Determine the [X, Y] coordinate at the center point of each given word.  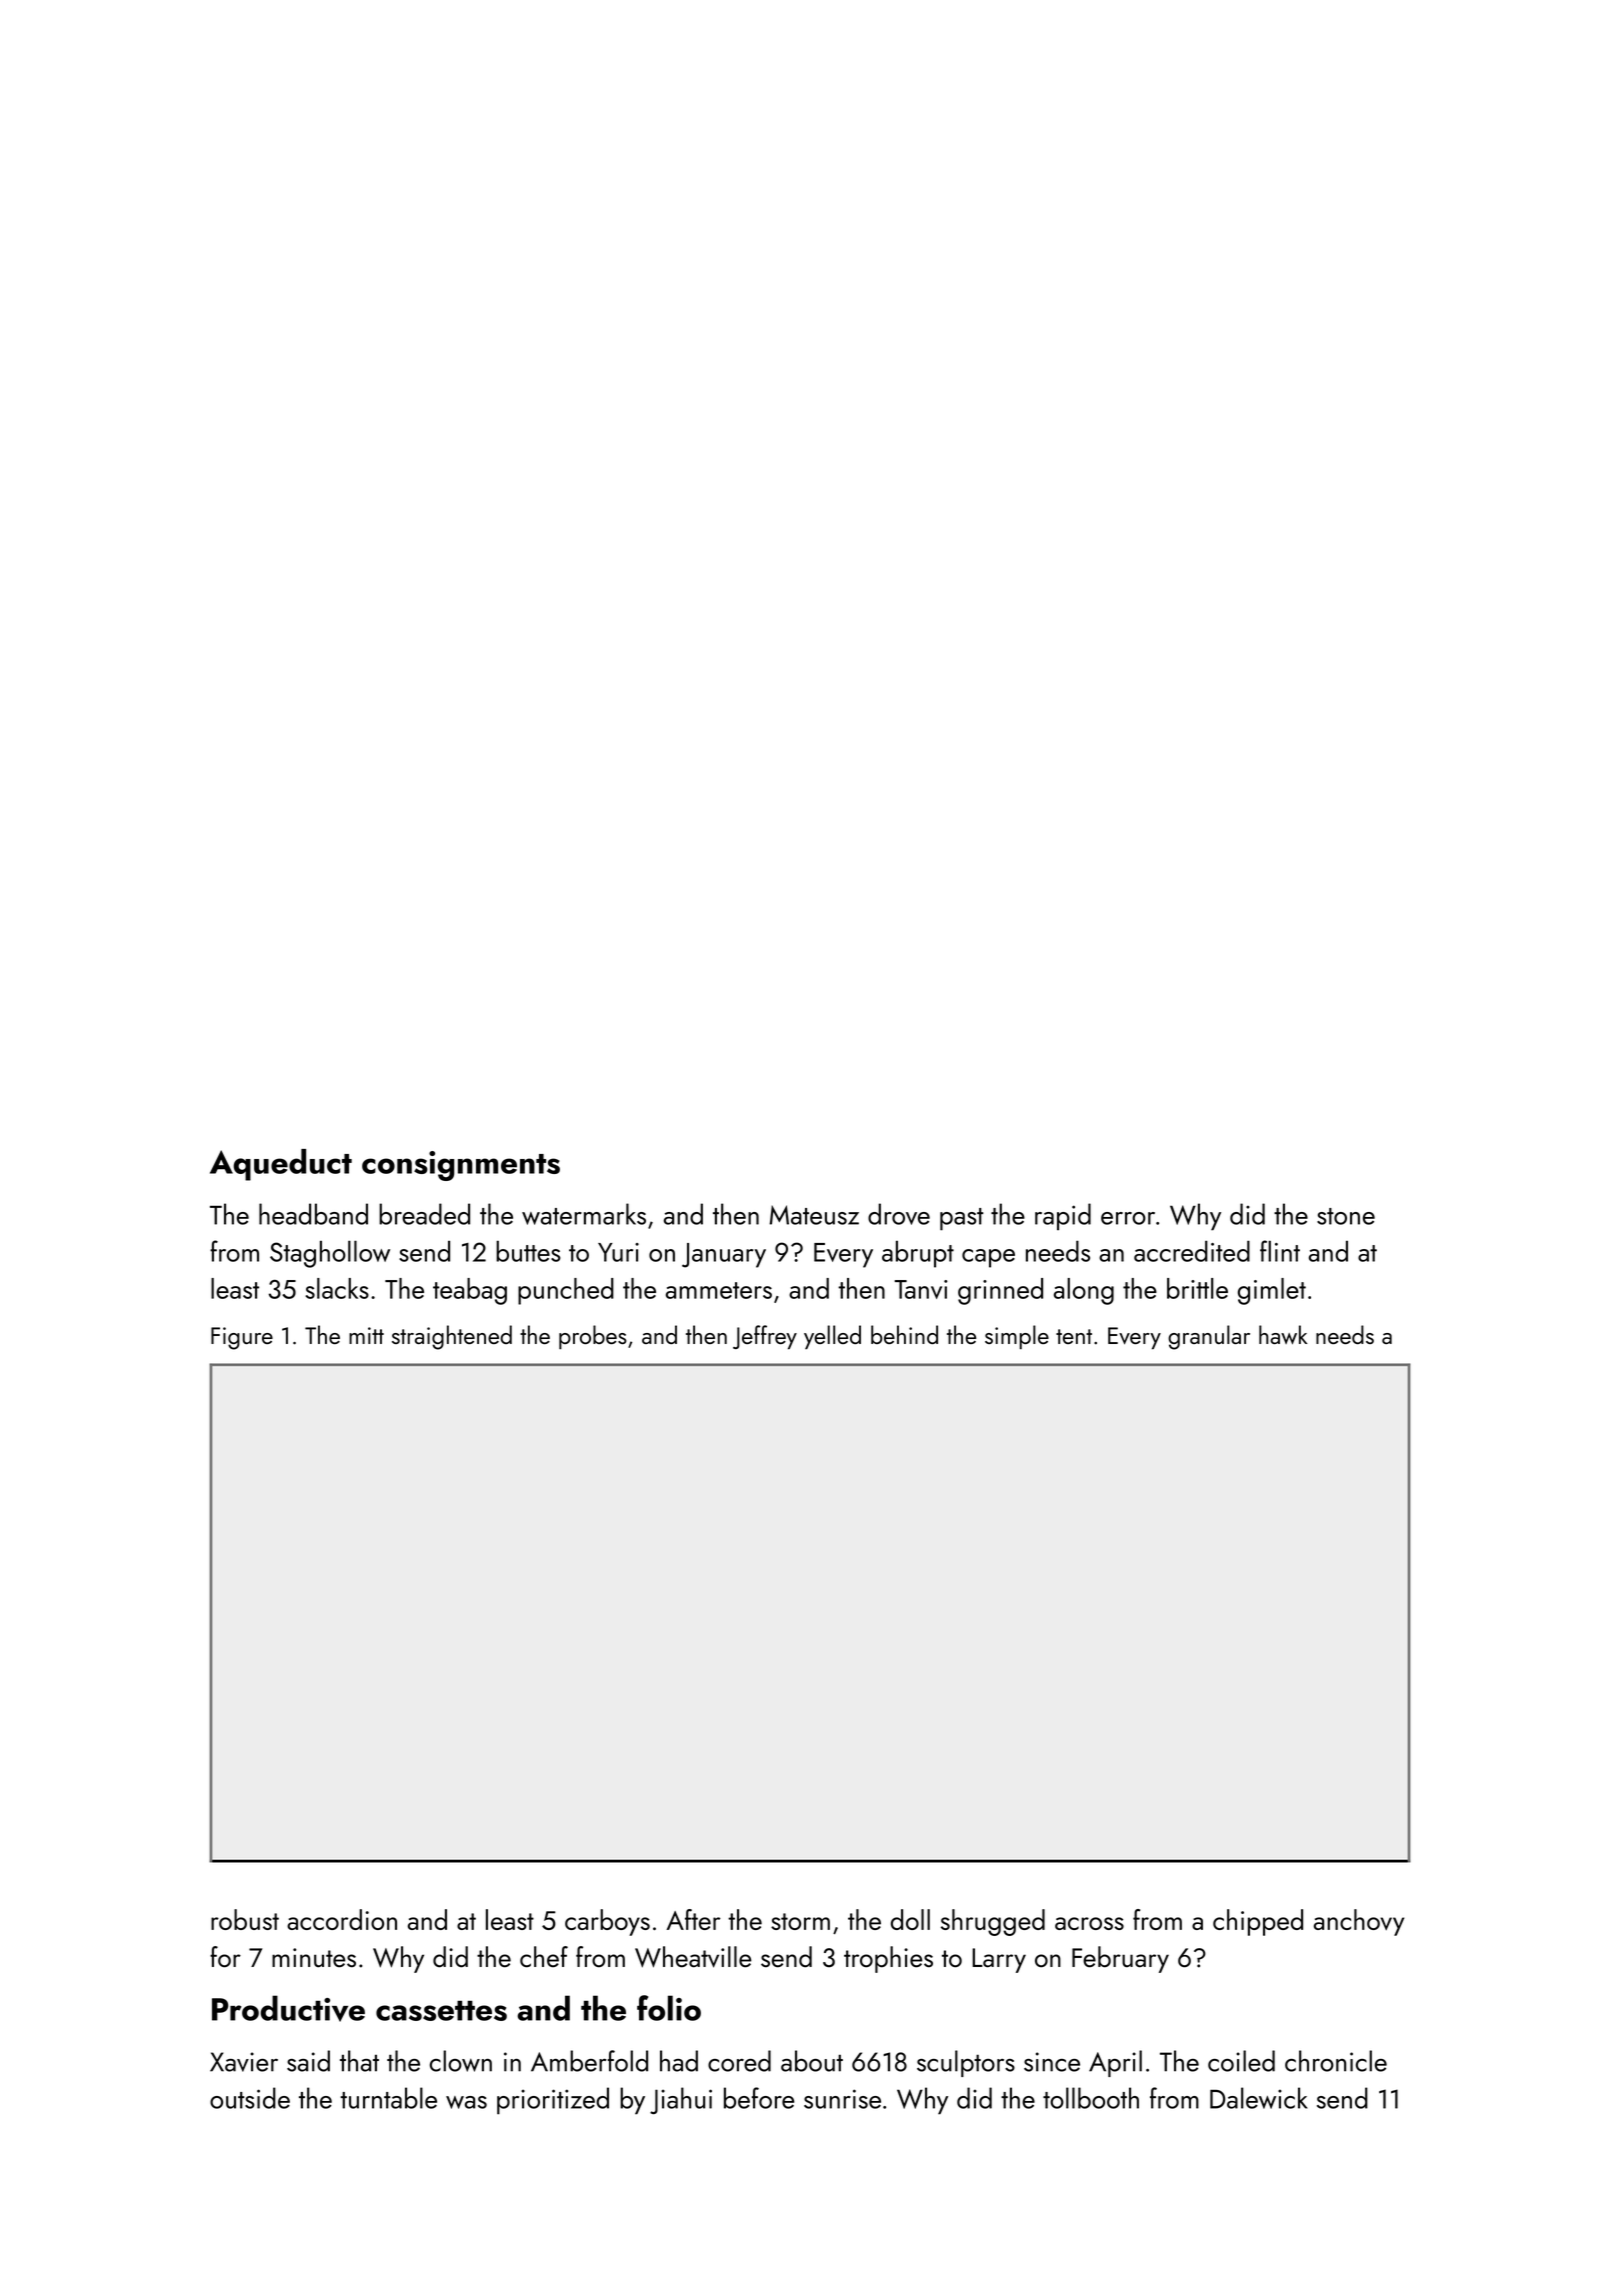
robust [245, 1919]
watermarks [584, 1214]
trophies [888, 1959]
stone [1346, 1216]
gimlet [1272, 1291]
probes [593, 1337]
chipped [1258, 1922]
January [724, 1255]
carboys [607, 1922]
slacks [337, 1288]
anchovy [1359, 1922]
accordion [342, 1919]
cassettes [441, 2011]
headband [313, 1214]
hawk [1283, 1335]
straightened [452, 1337]
